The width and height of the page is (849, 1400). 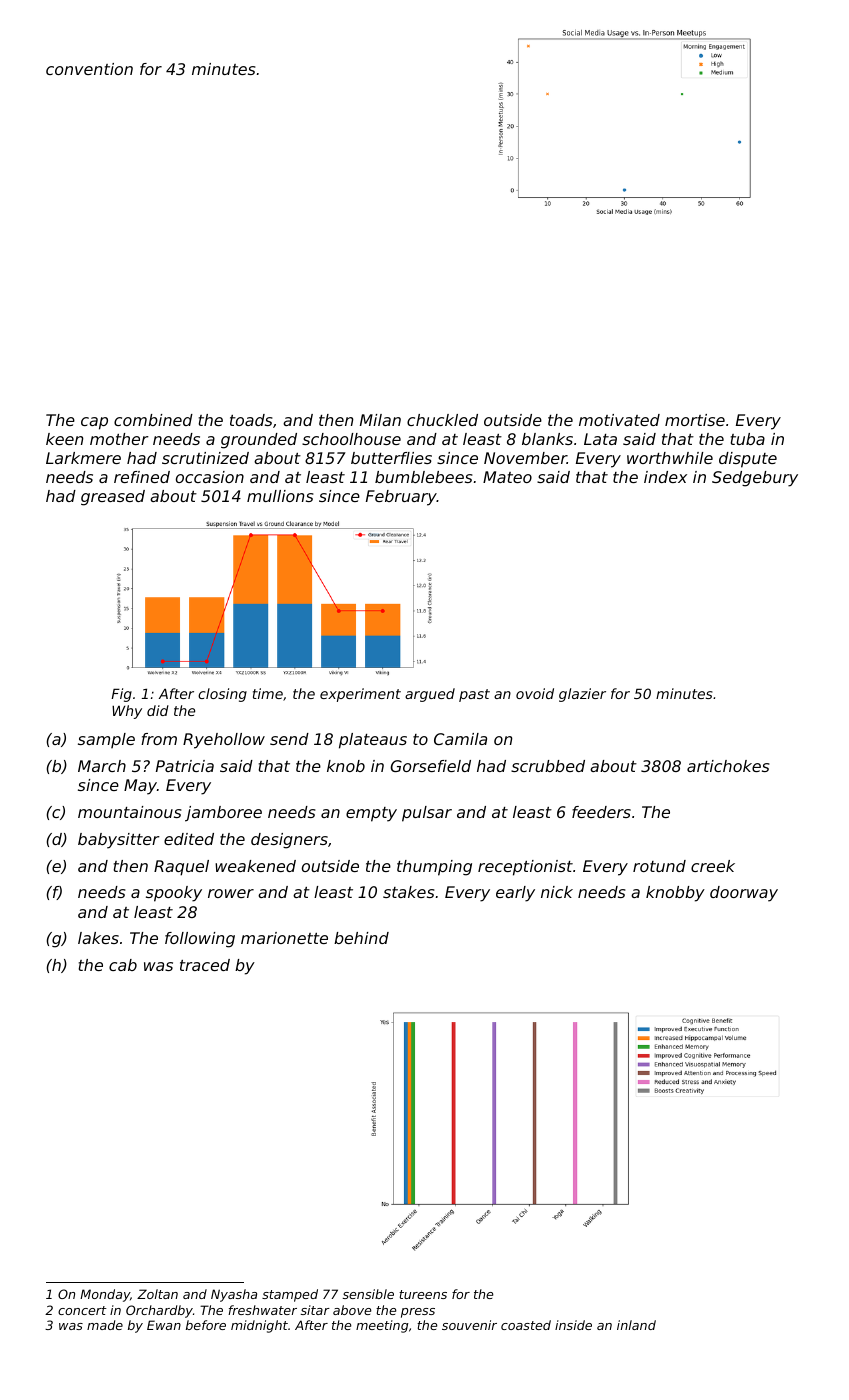 What do you see at coordinates (744, 894) in the page?
I see `doorway` at bounding box center [744, 894].
